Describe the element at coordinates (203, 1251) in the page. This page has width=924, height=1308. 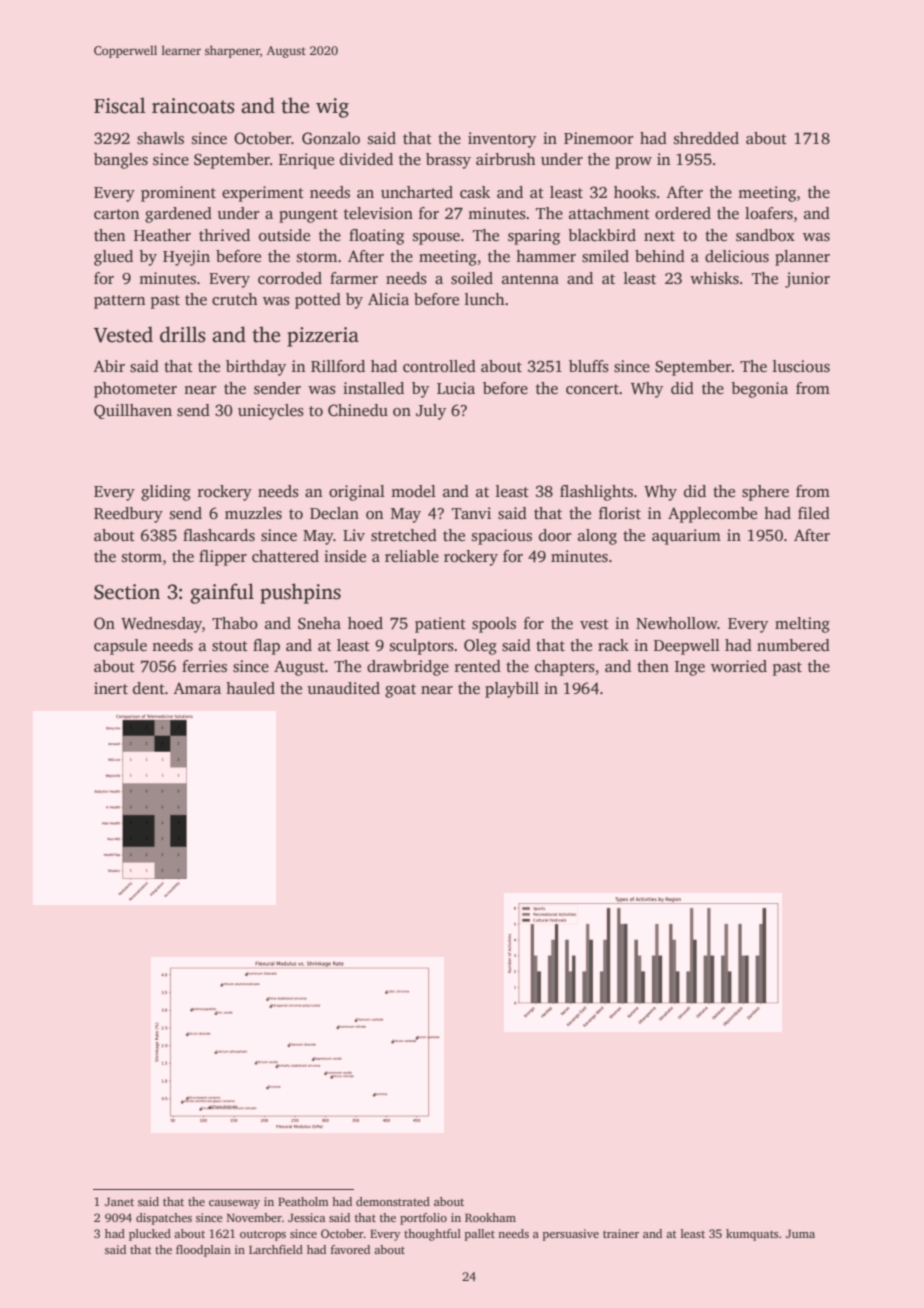
I see `floodplain` at that location.
